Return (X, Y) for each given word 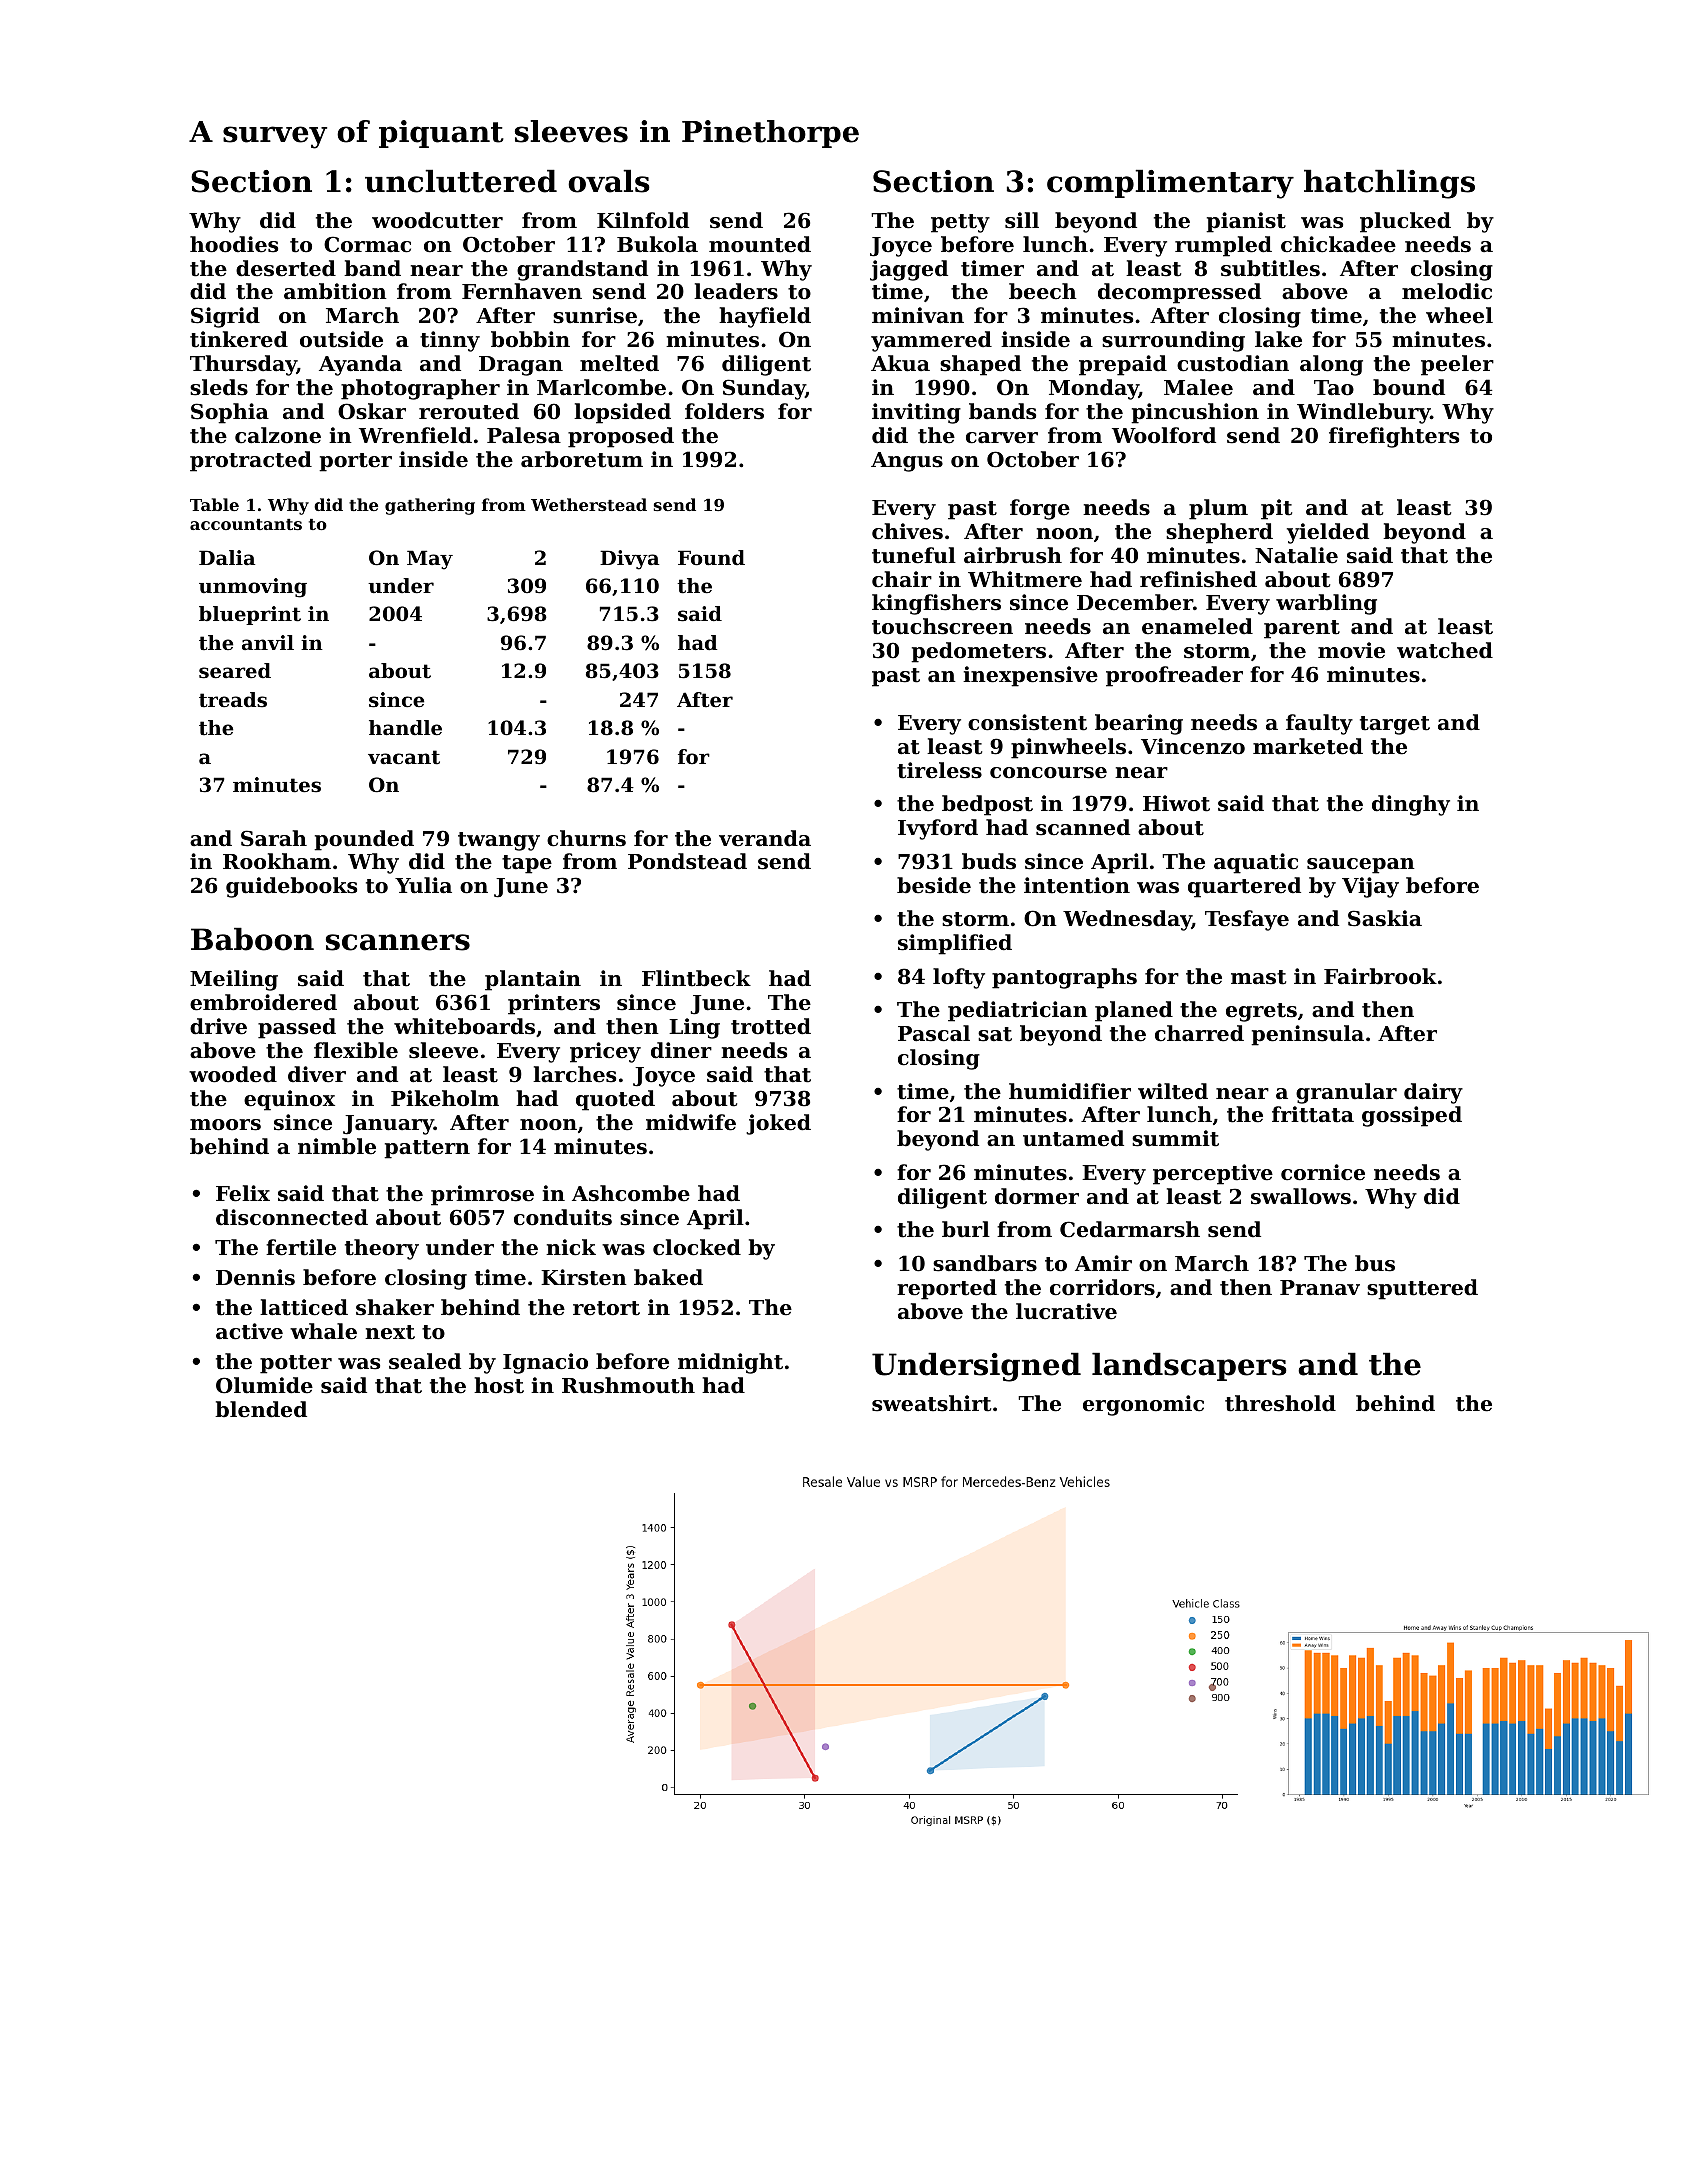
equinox (289, 1100)
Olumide (264, 1385)
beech (1043, 291)
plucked (1405, 222)
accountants (246, 524)
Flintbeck (696, 978)
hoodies (234, 244)
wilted (1173, 1091)
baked (668, 1277)
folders (724, 411)
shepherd (1219, 533)
